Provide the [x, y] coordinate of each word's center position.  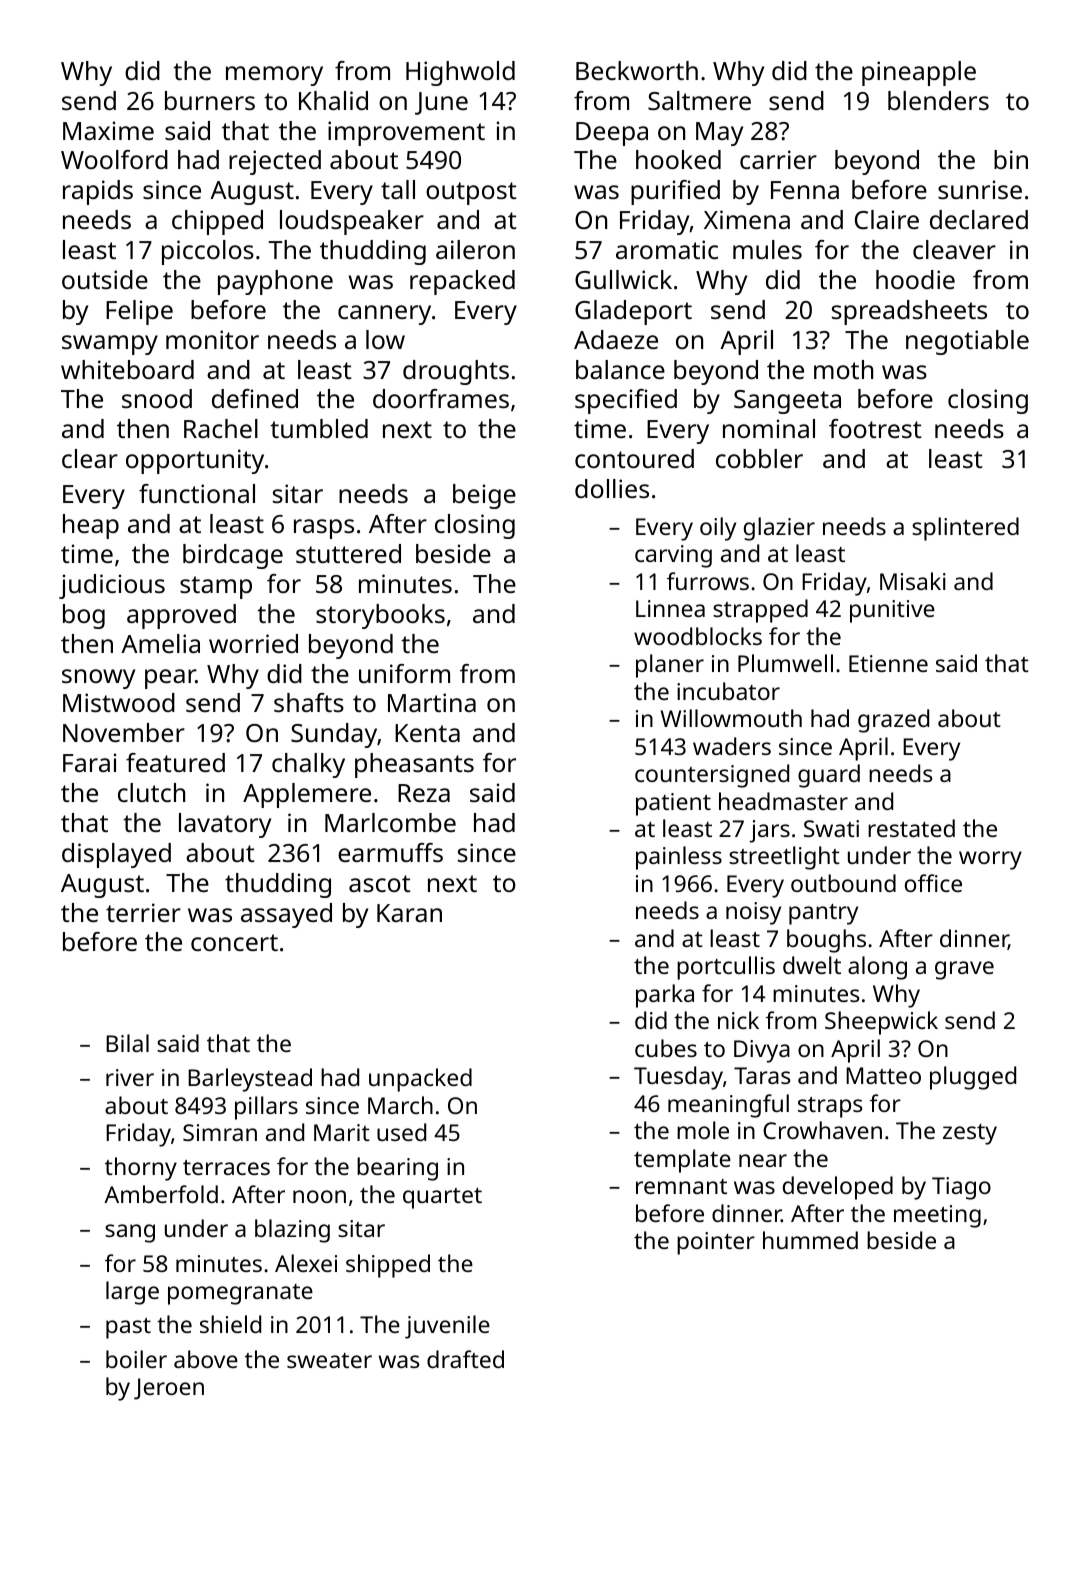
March [400, 1105]
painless [679, 858]
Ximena [747, 219]
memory [274, 76]
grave [964, 970]
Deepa [612, 134]
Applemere [307, 795]
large [132, 1293]
